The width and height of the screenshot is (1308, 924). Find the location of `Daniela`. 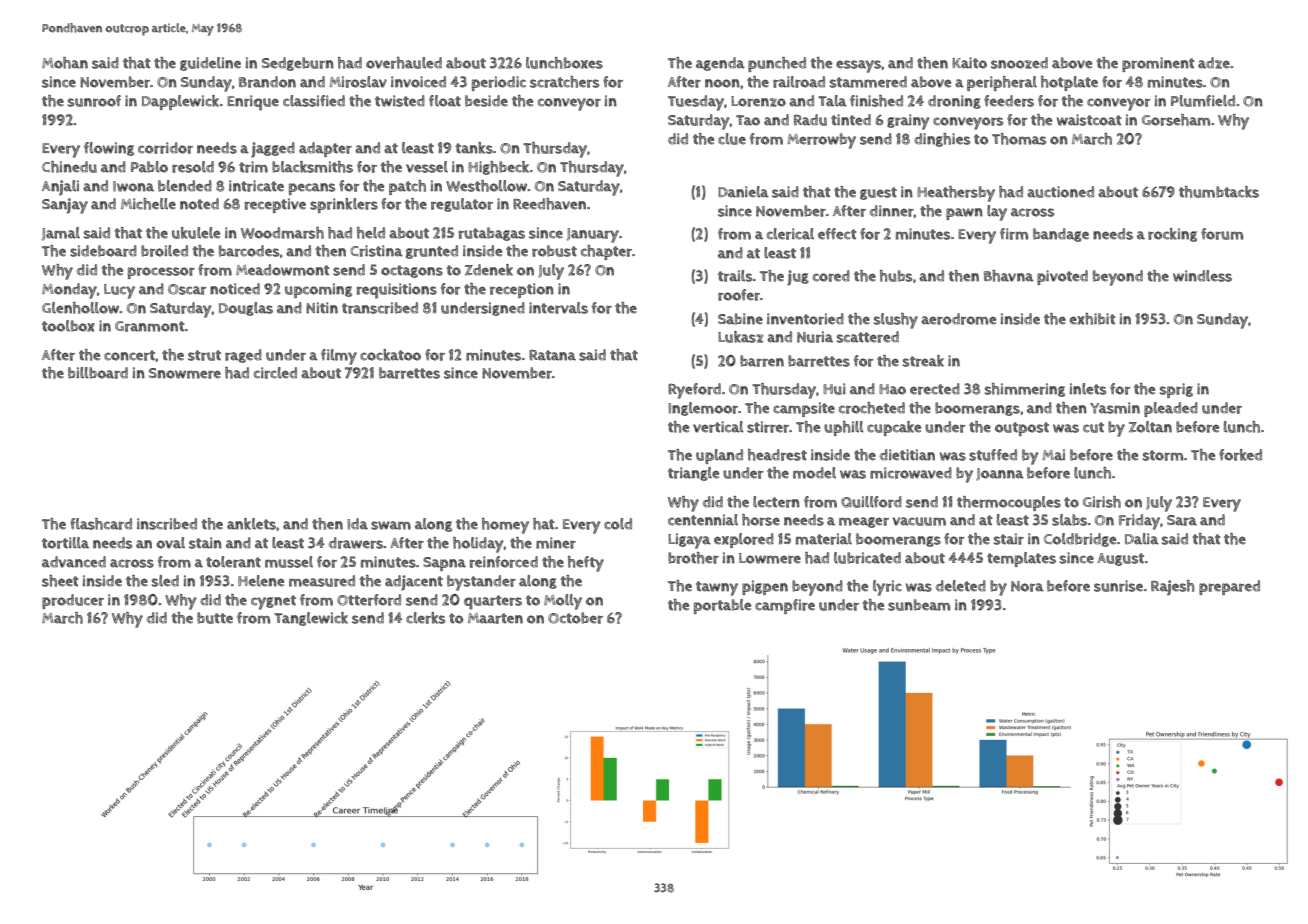

Daniela is located at coordinates (743, 192).
